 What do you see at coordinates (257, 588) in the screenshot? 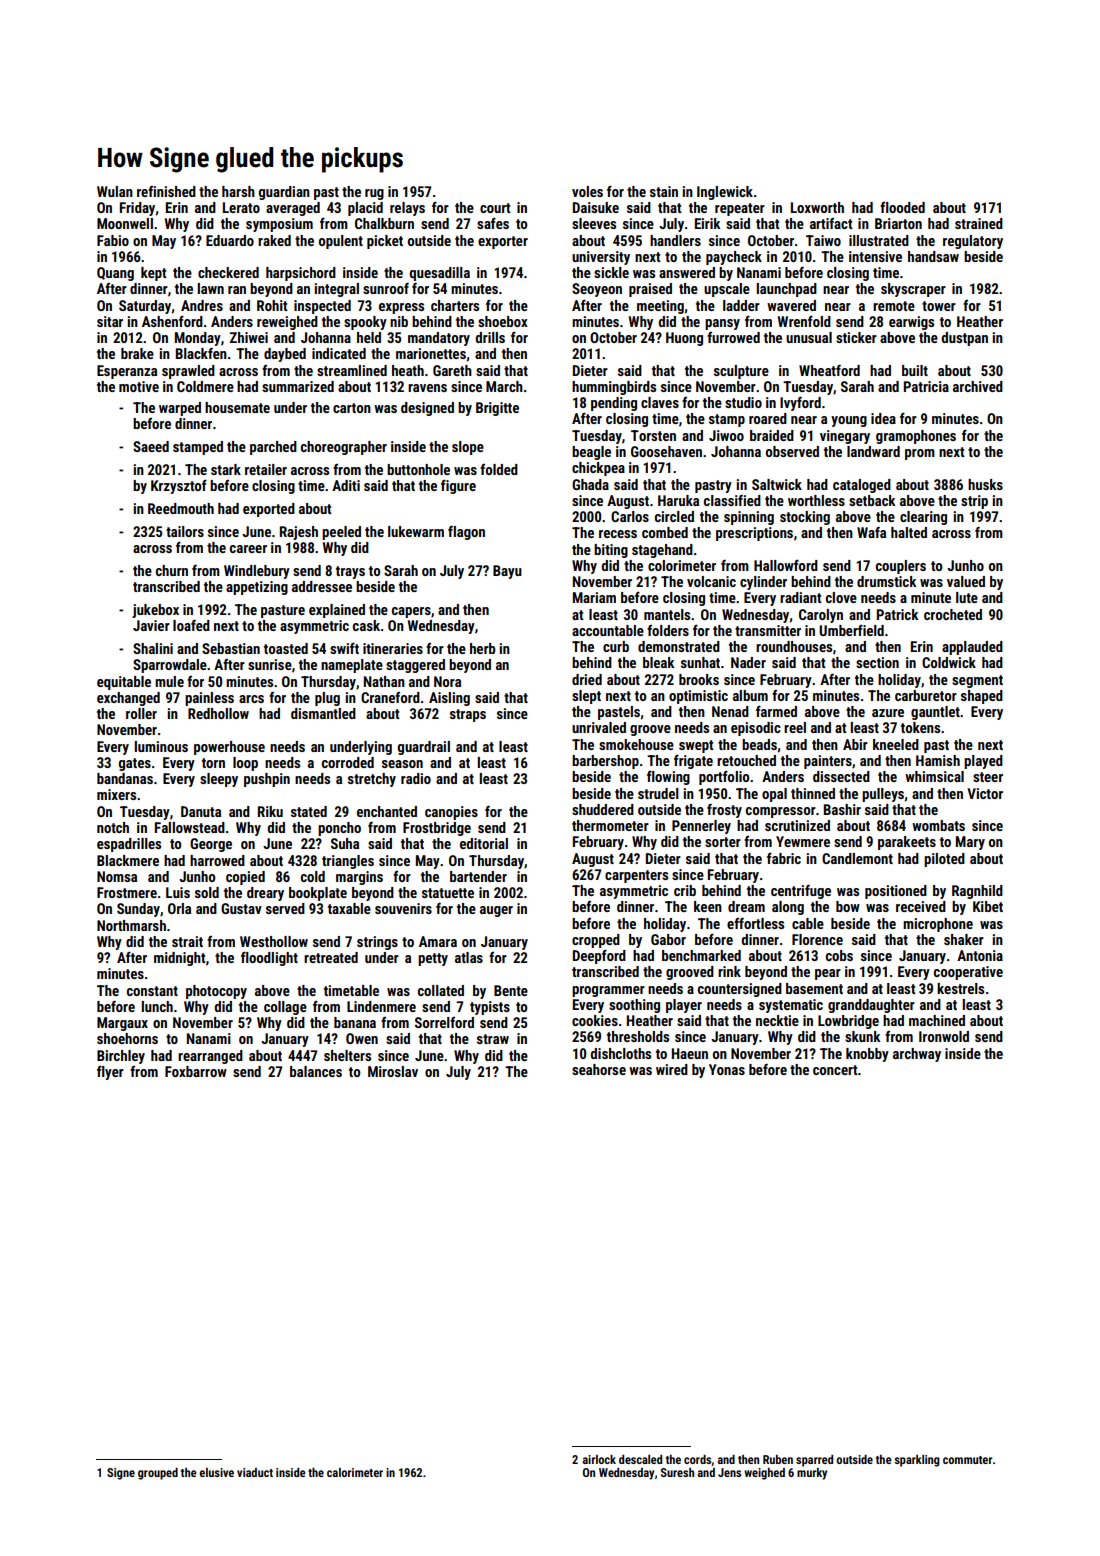
I see `appetizing` at bounding box center [257, 588].
